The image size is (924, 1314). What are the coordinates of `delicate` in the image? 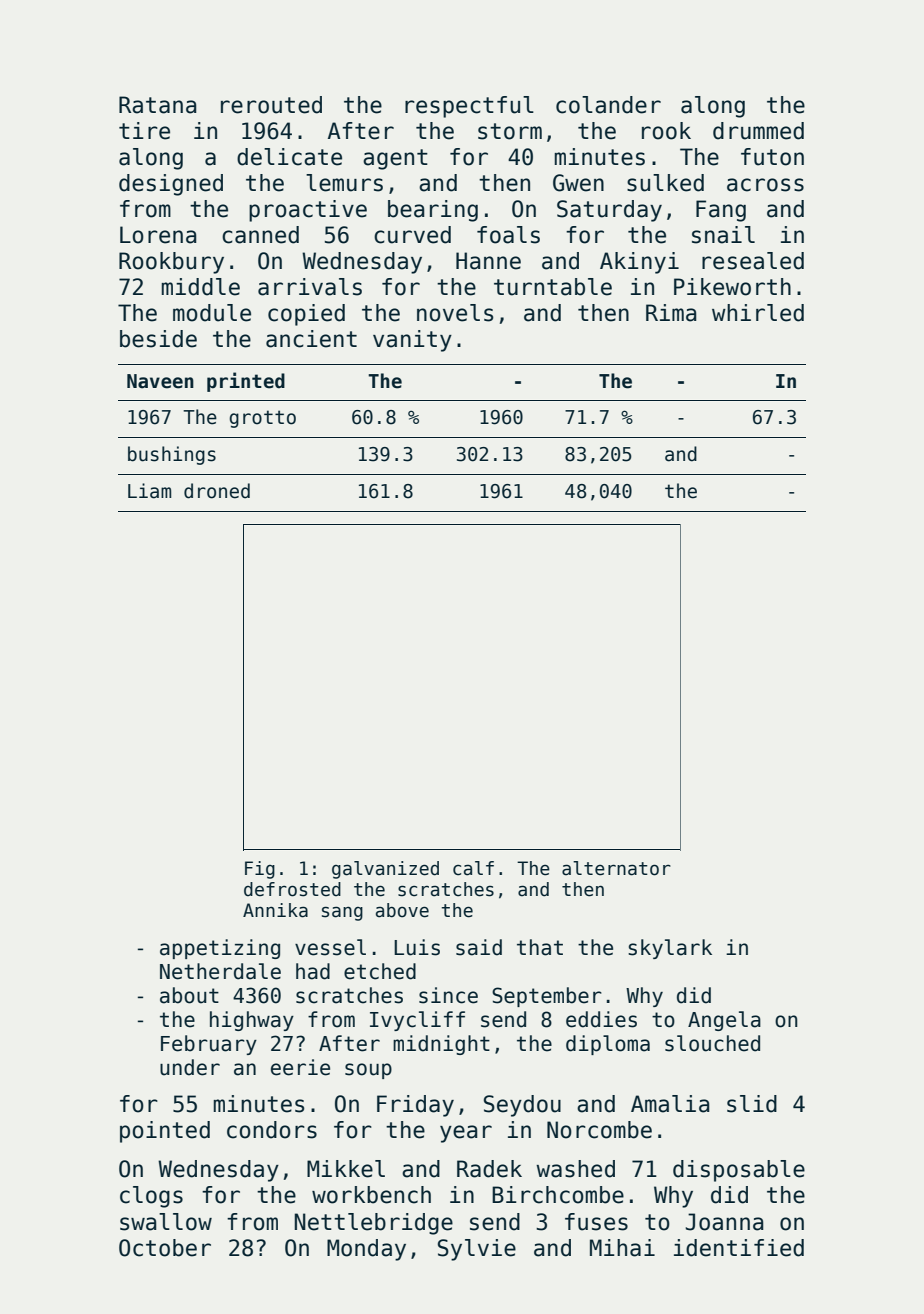 It's located at (289, 157).
